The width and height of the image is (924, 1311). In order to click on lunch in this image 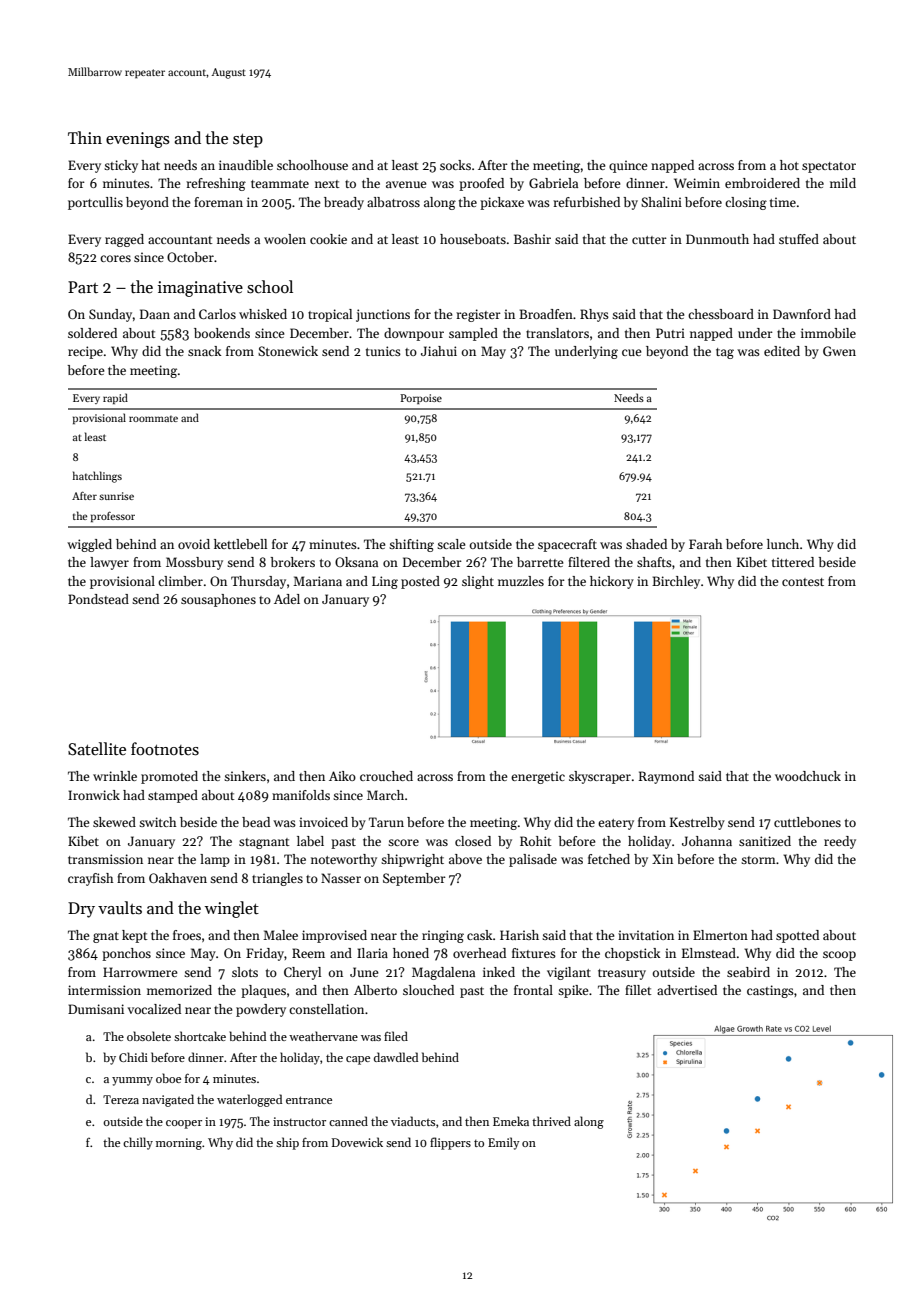, I will do `click(783, 544)`.
